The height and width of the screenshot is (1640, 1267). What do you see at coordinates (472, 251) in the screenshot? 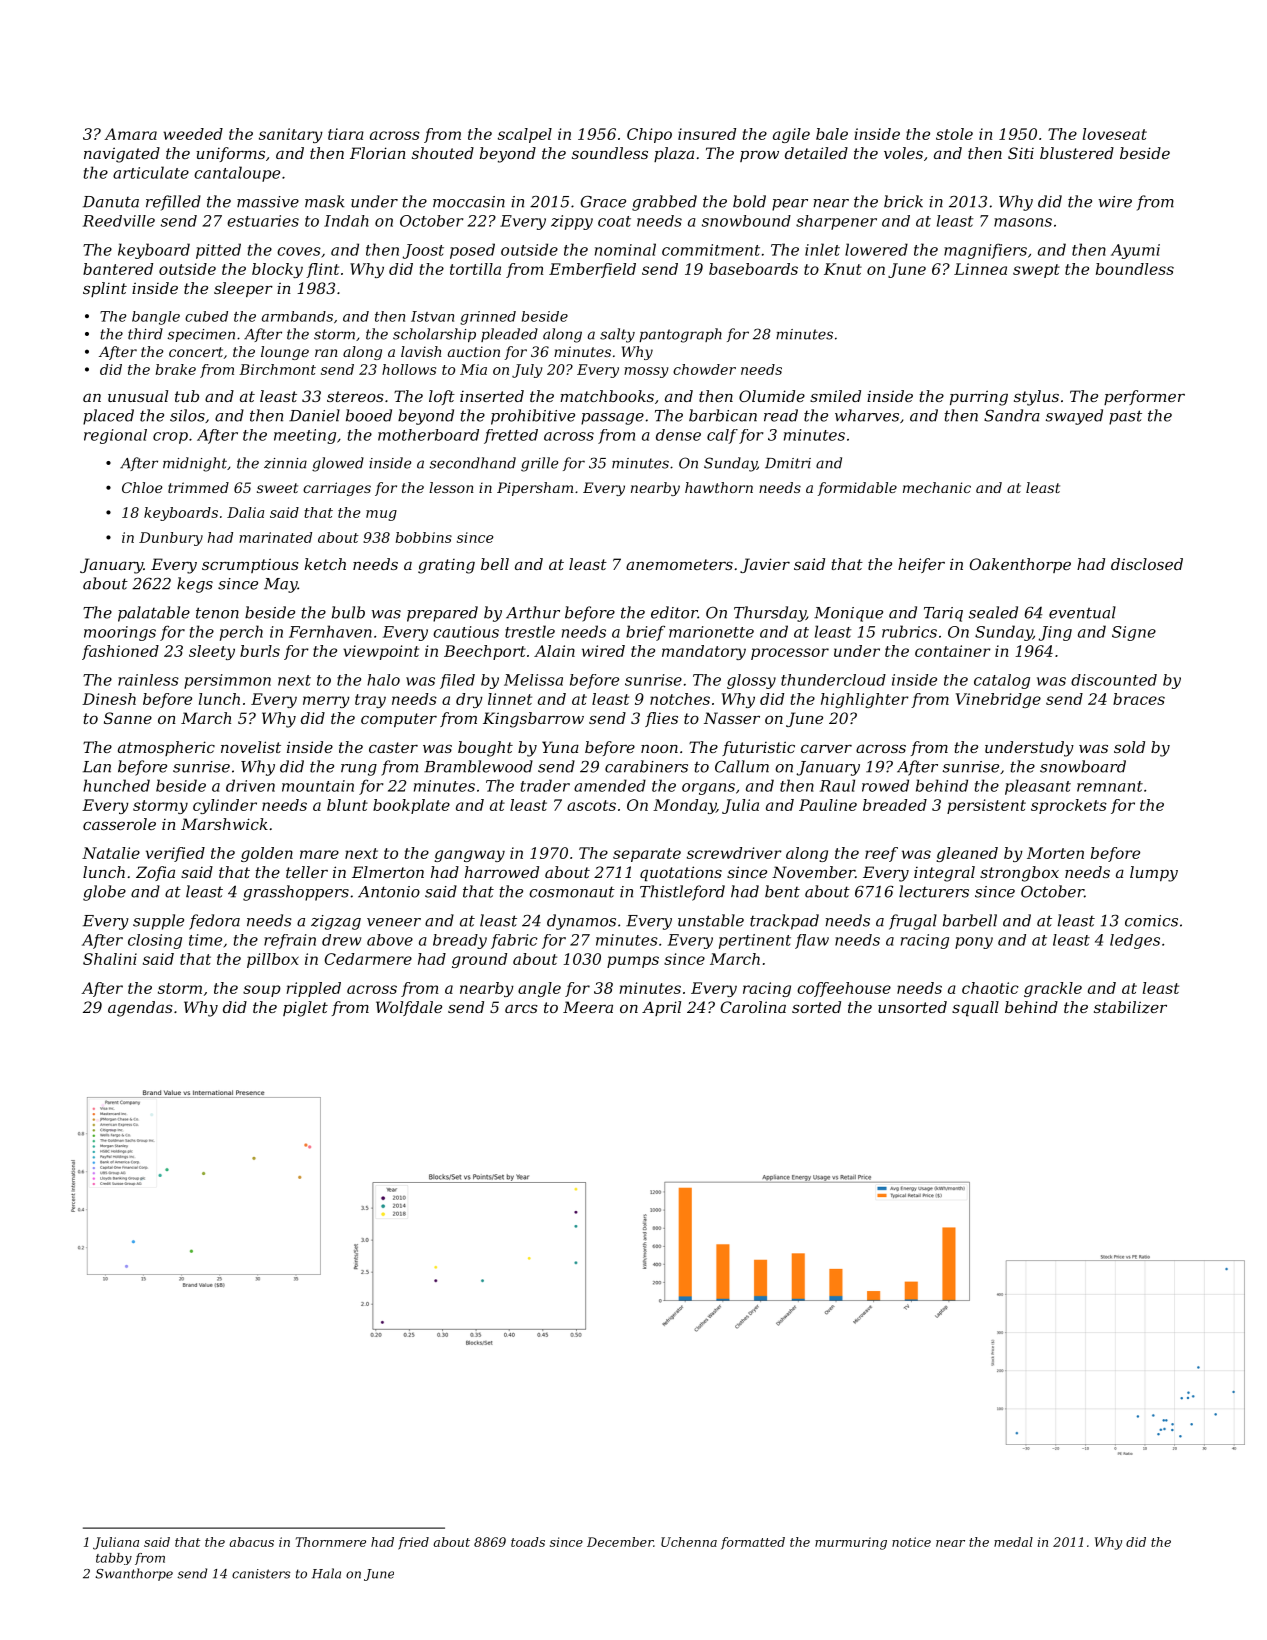
I see `posed` at bounding box center [472, 251].
